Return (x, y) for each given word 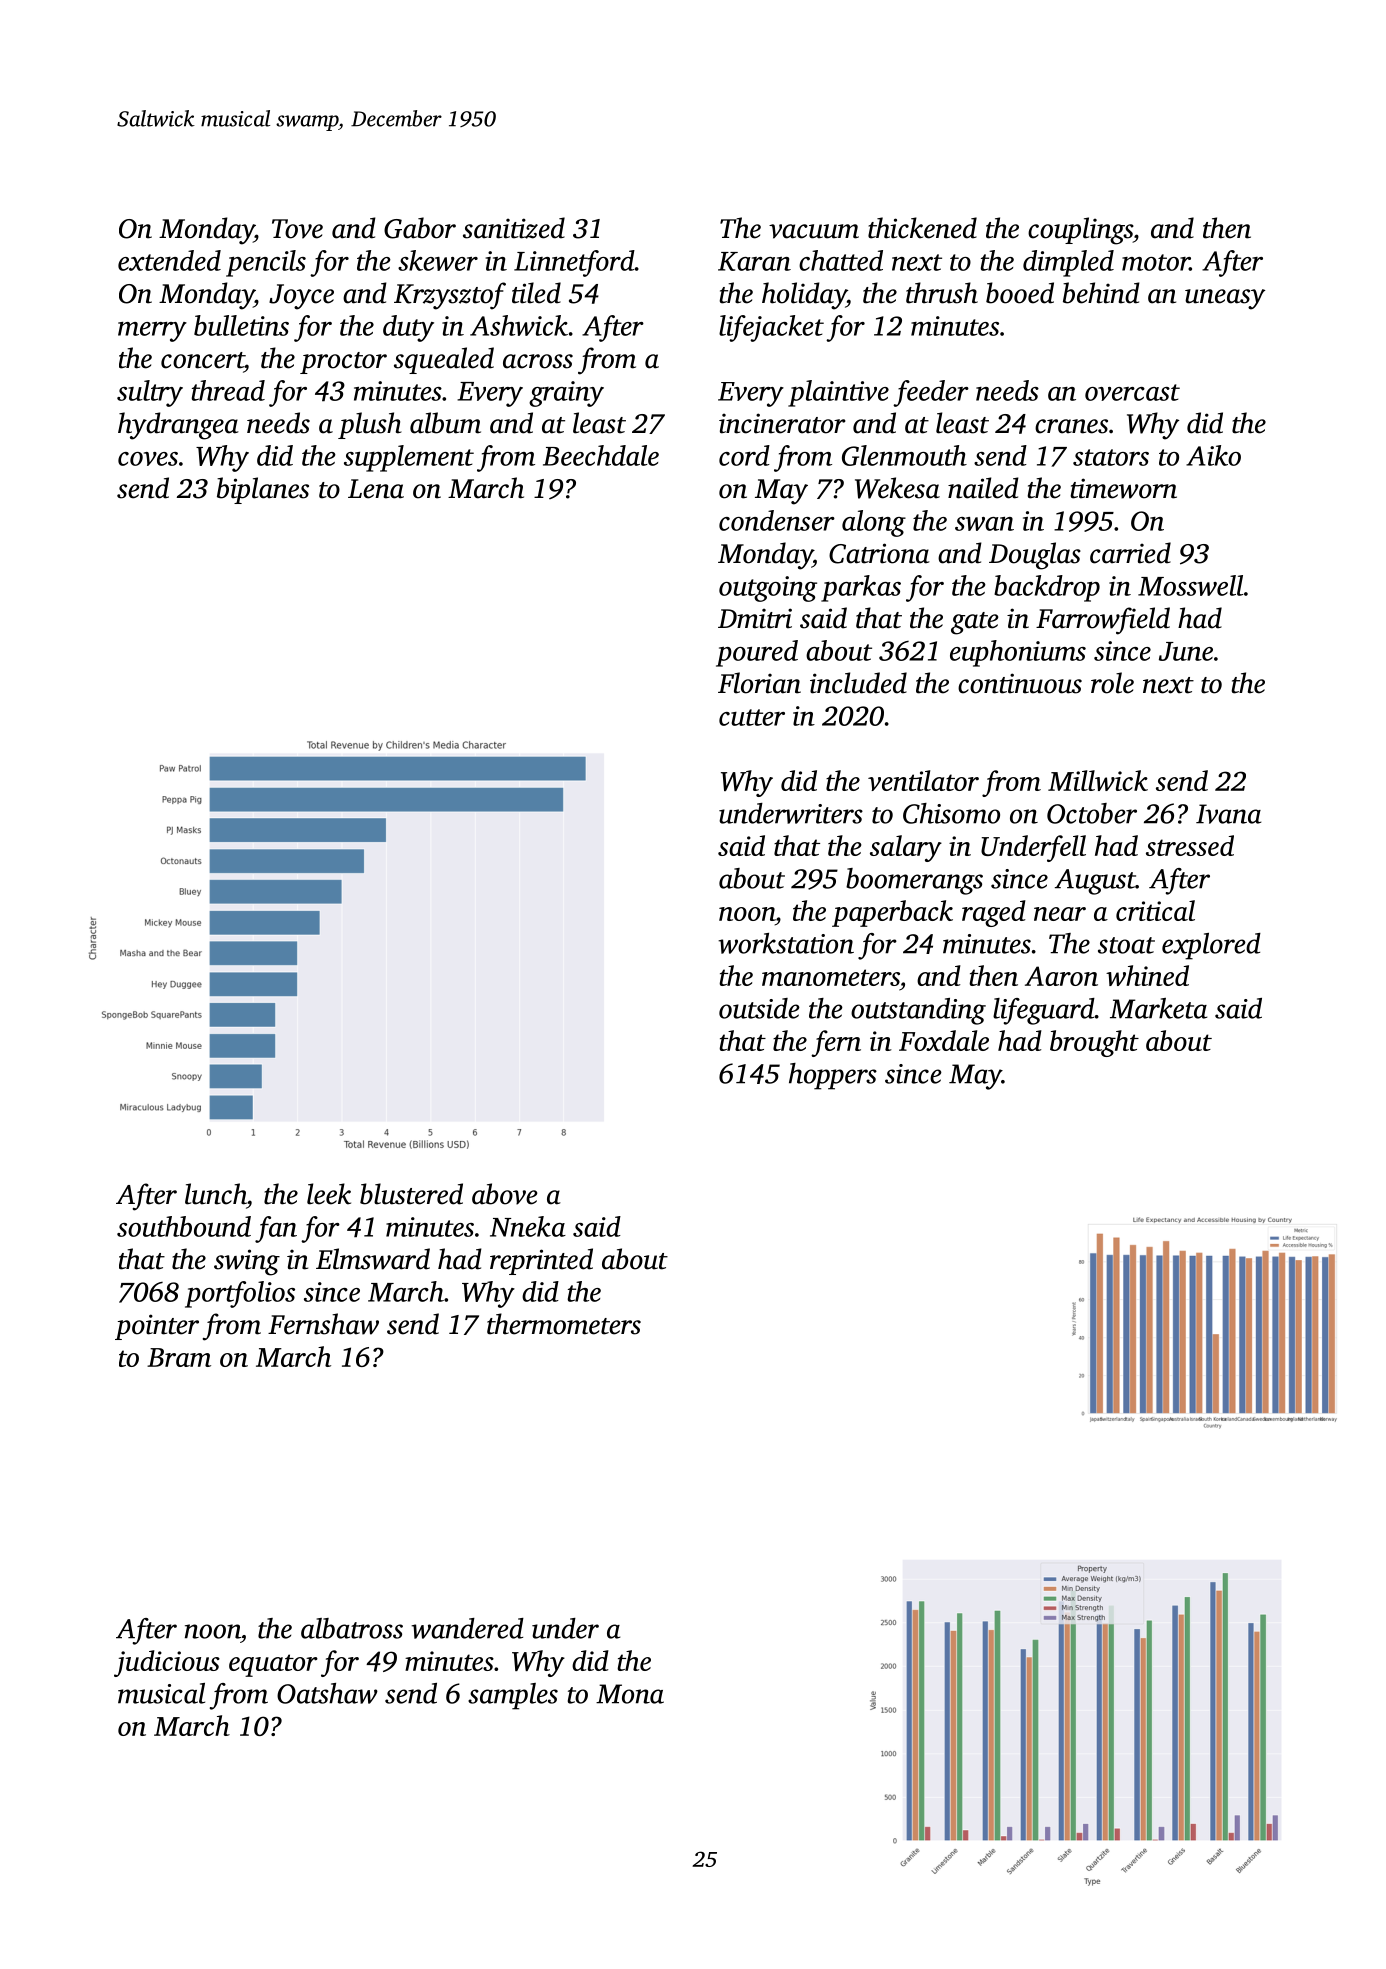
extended (169, 260)
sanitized (514, 228)
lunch (215, 1194)
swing (247, 1262)
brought (1094, 1043)
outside (759, 1008)
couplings (1080, 231)
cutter (752, 717)
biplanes (263, 490)
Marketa (1158, 1008)
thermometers (564, 1324)
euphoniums (1018, 653)
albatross (352, 1628)
